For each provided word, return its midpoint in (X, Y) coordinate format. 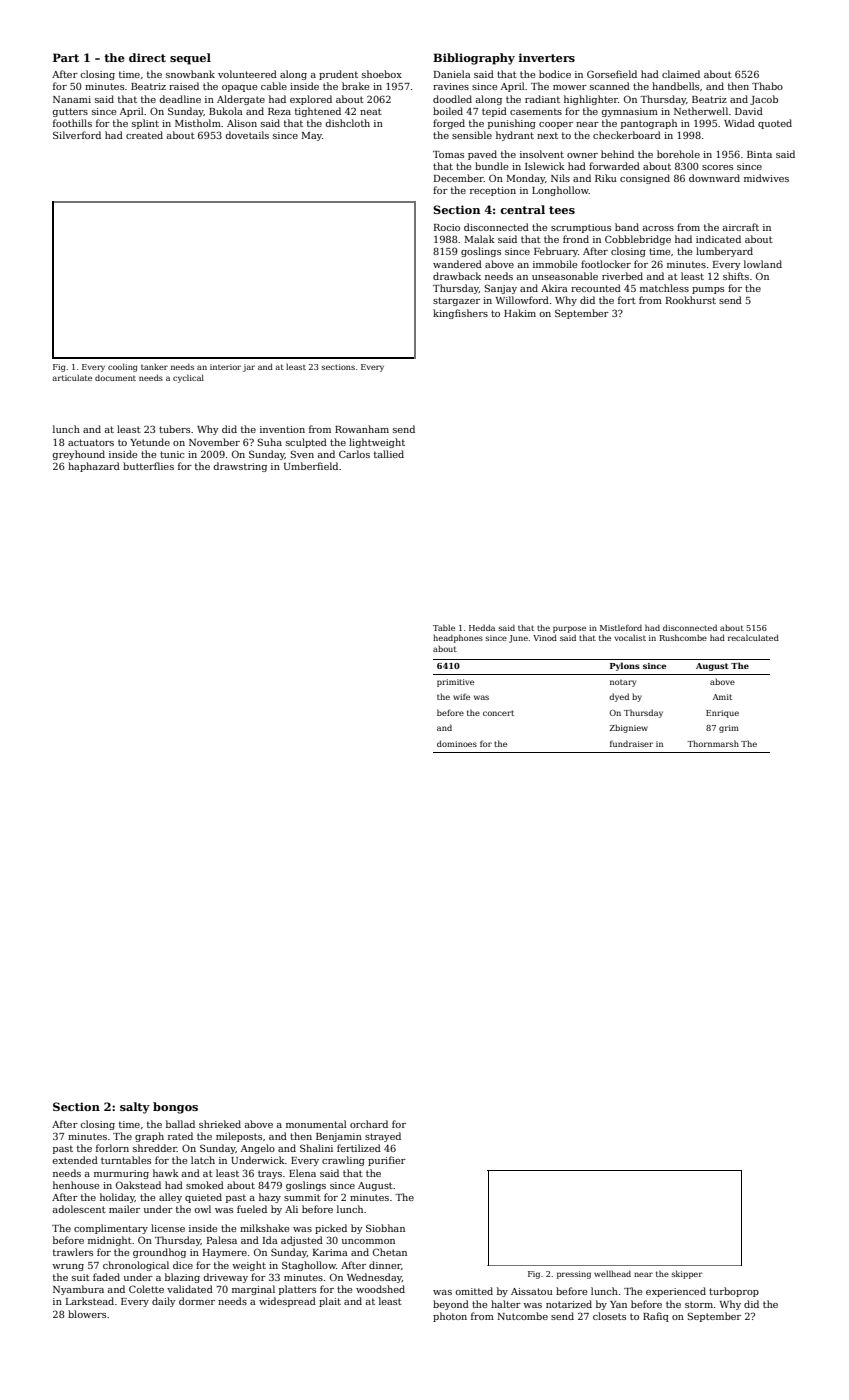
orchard (369, 1124)
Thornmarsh (713, 743)
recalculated (753, 637)
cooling (122, 367)
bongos (175, 1108)
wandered (457, 264)
